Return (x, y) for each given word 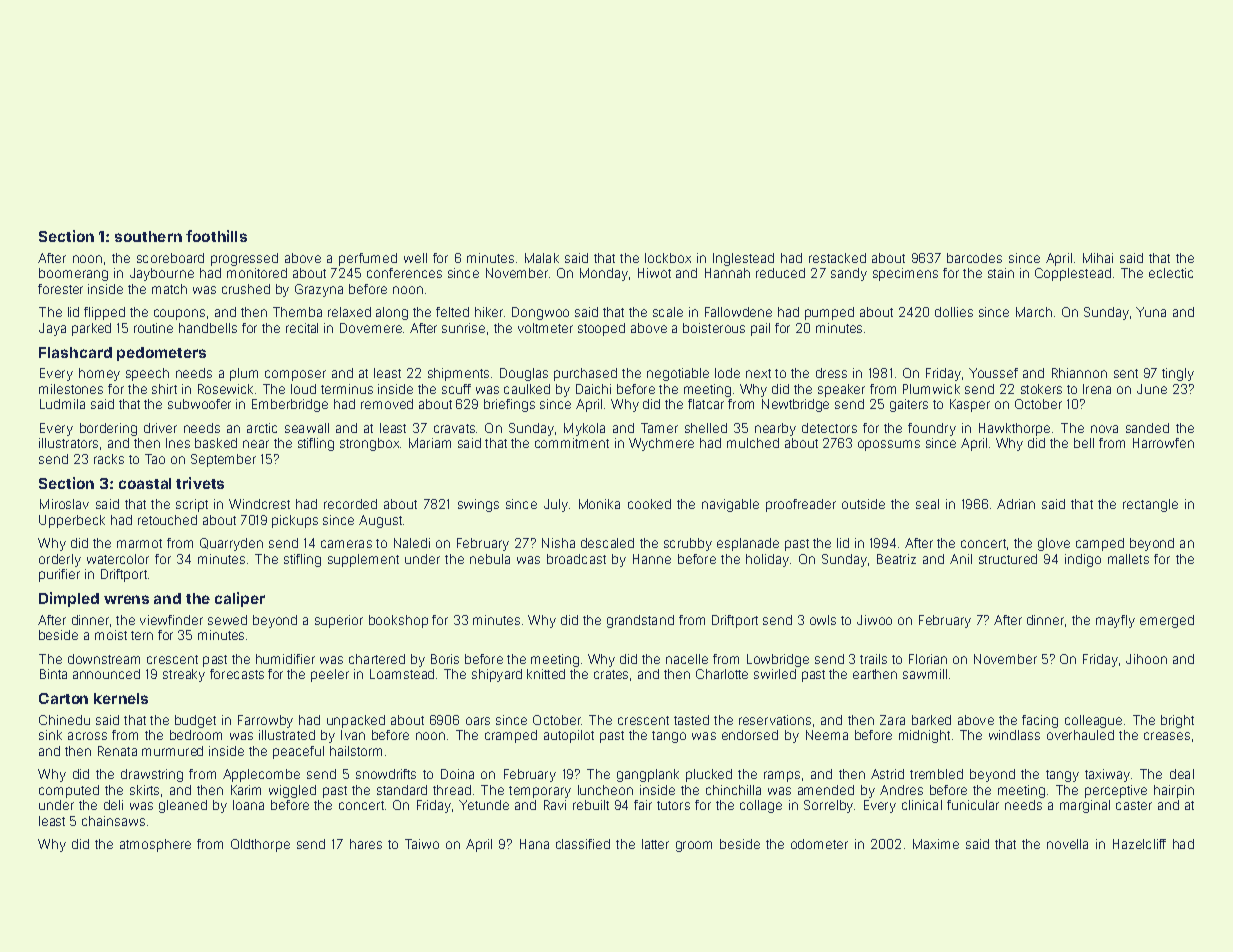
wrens (126, 599)
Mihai (1098, 258)
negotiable (678, 374)
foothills (216, 236)
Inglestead (743, 259)
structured (1008, 559)
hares (366, 844)
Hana (534, 844)
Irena (1097, 389)
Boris (445, 659)
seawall (307, 428)
